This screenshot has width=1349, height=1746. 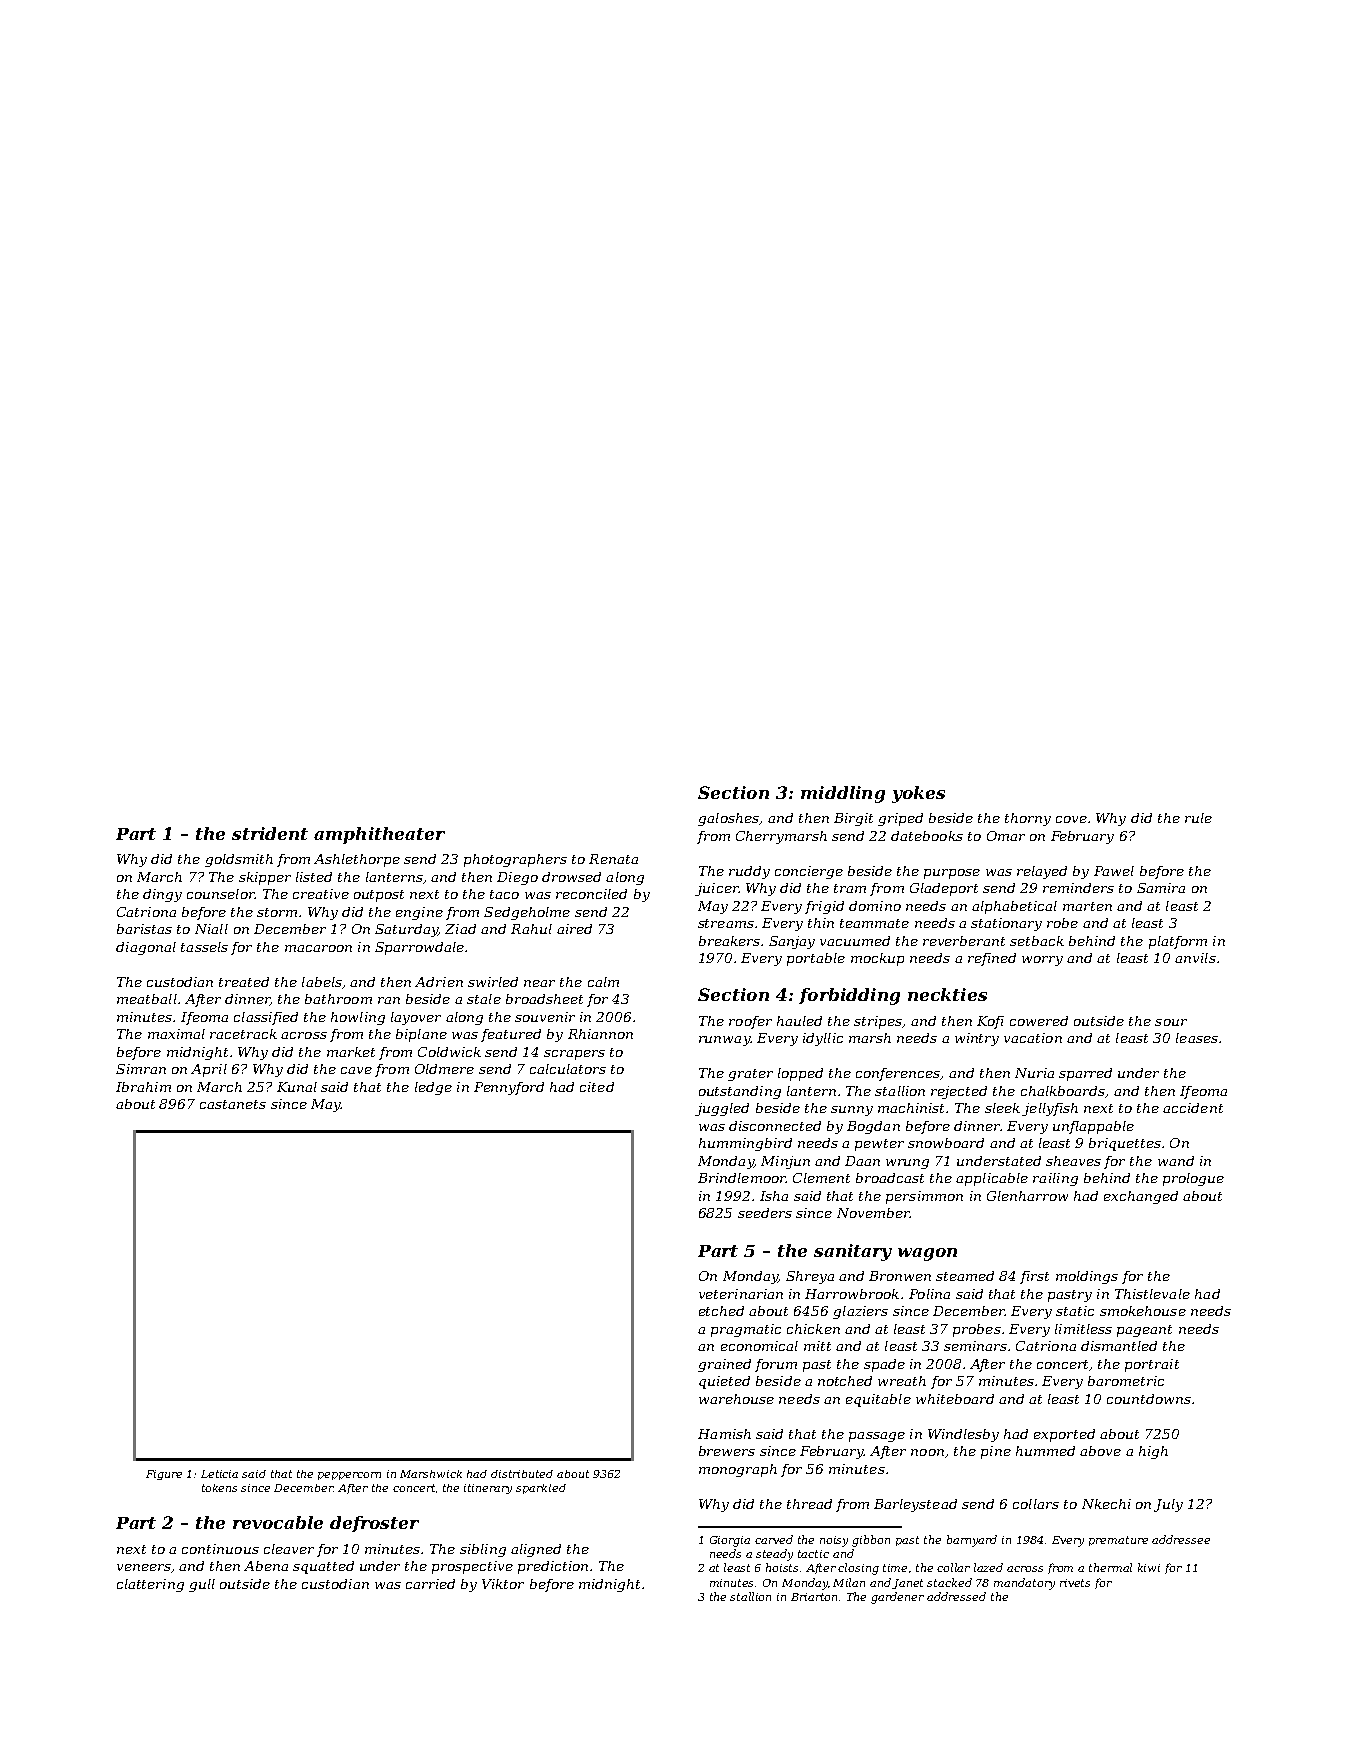 What do you see at coordinates (878, 1400) in the screenshot?
I see `equitable` at bounding box center [878, 1400].
